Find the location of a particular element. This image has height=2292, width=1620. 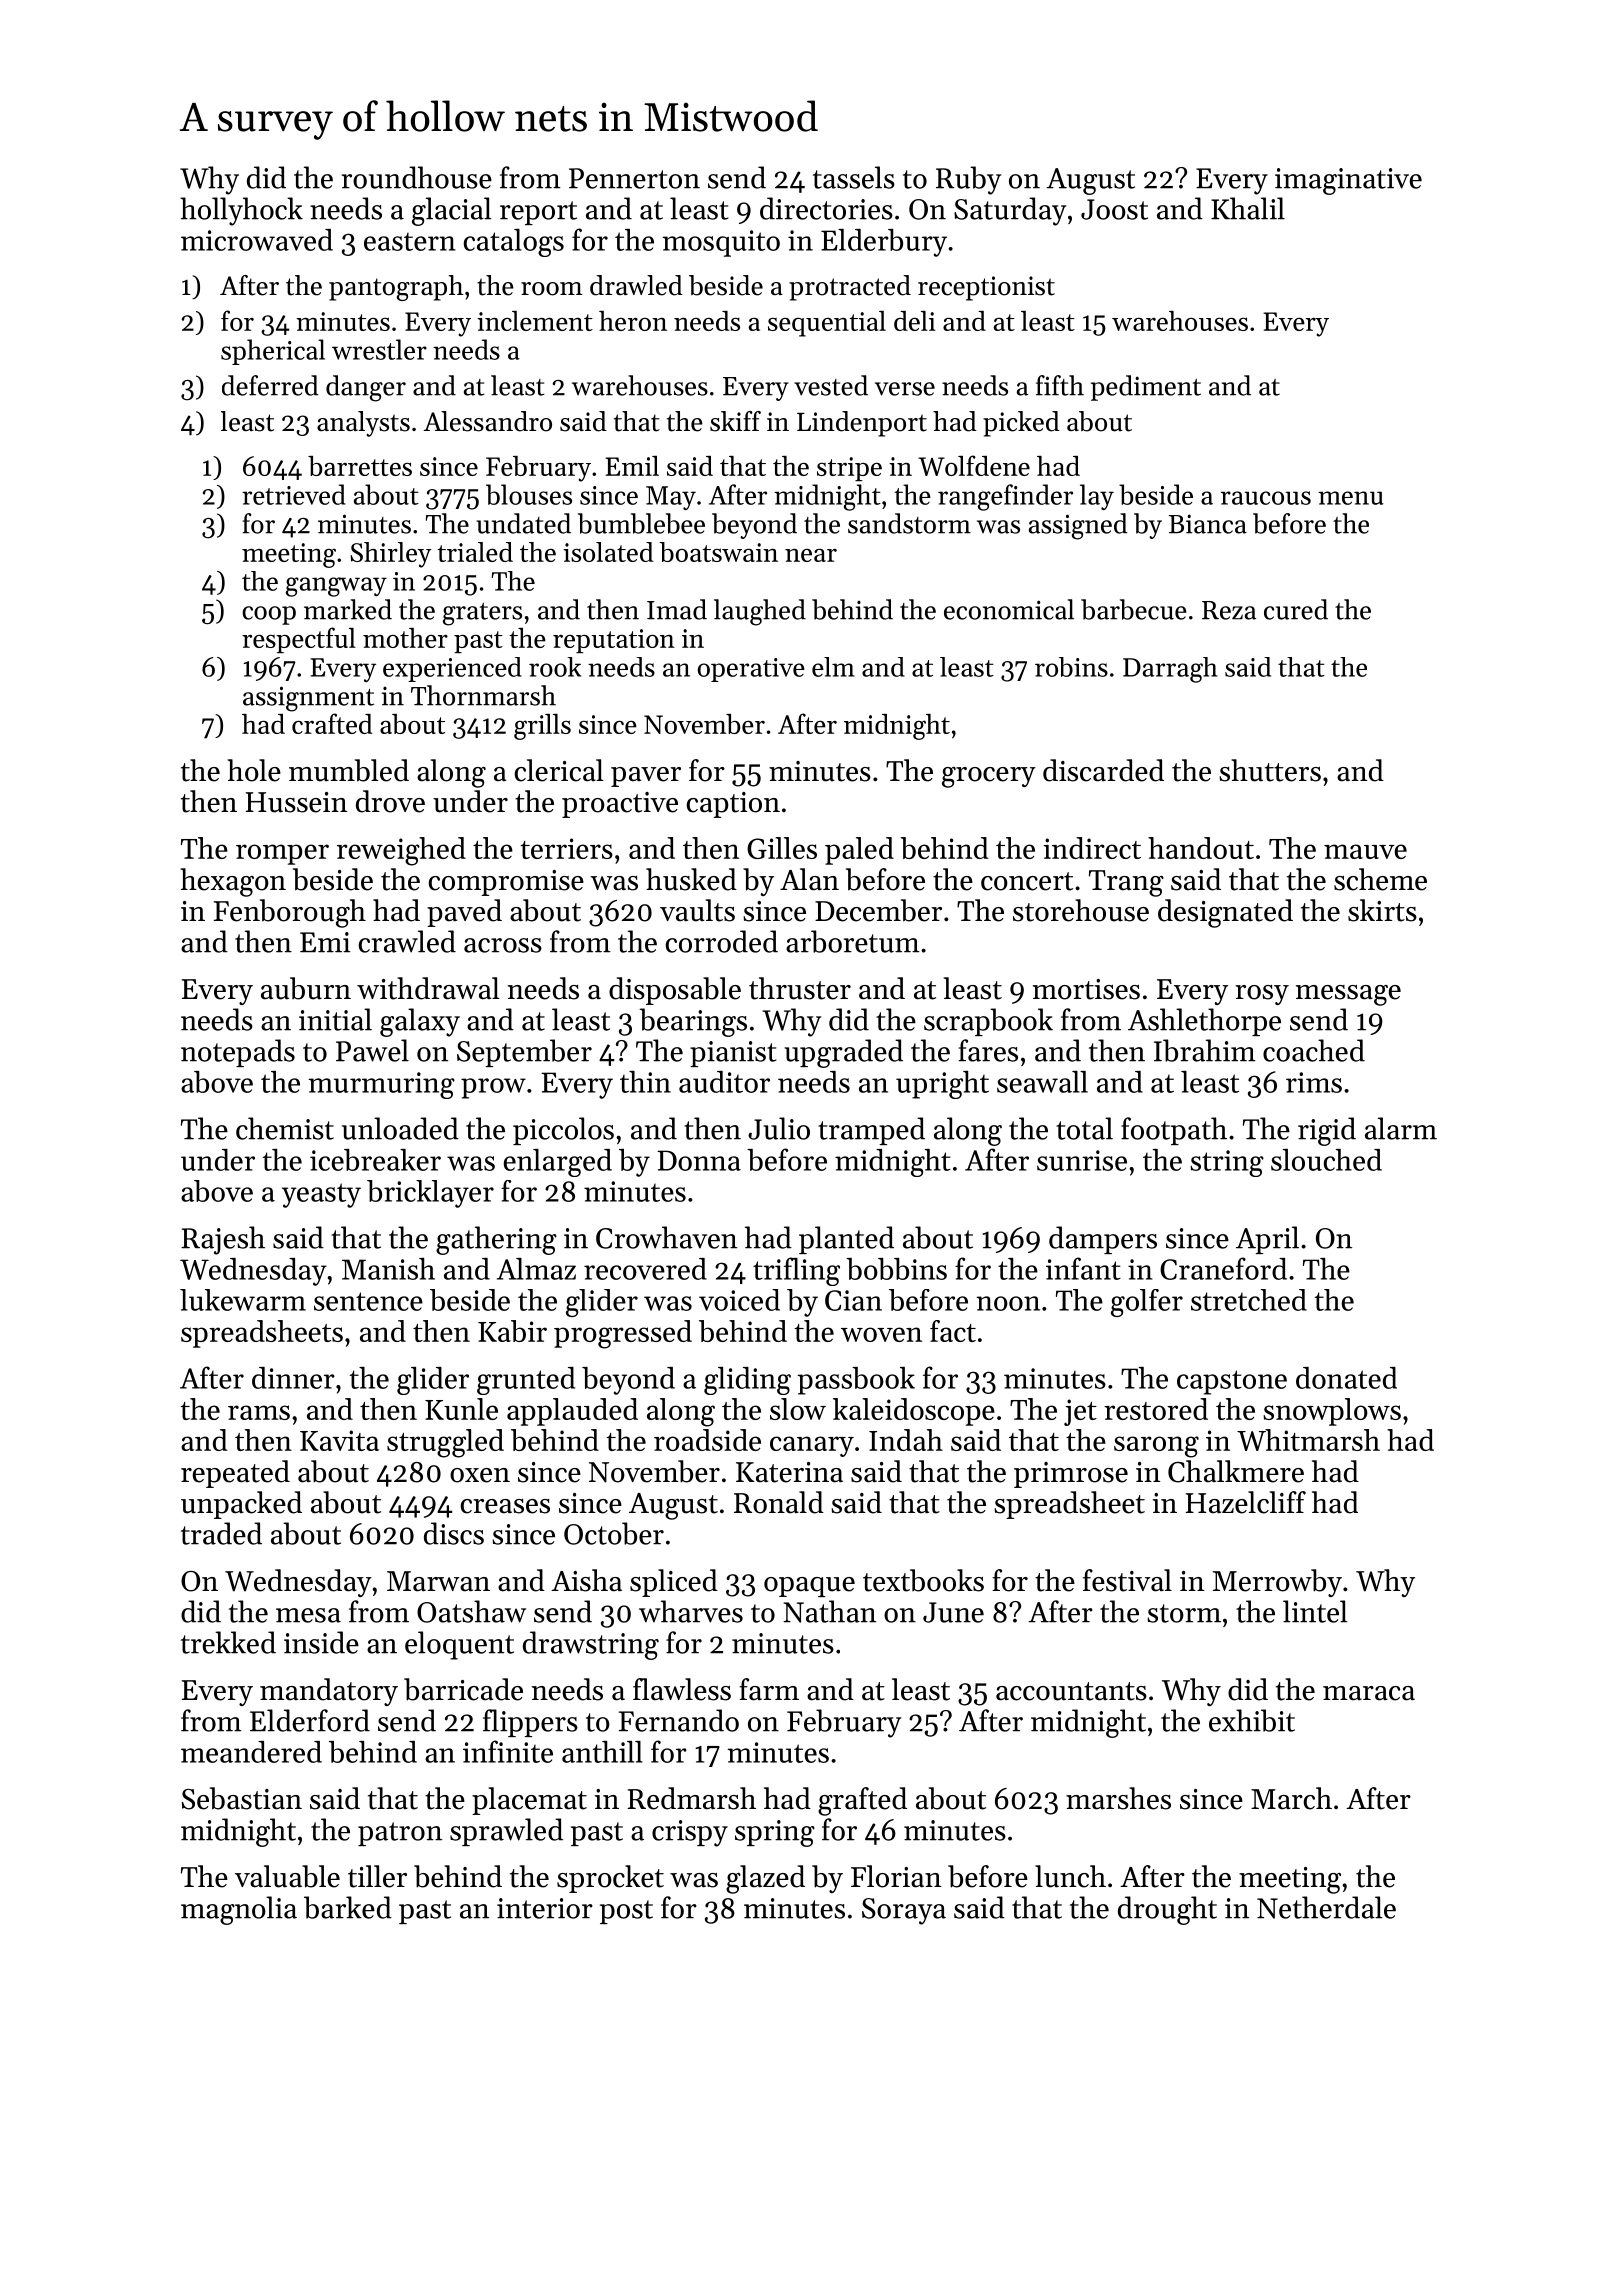

verse is located at coordinates (905, 389).
